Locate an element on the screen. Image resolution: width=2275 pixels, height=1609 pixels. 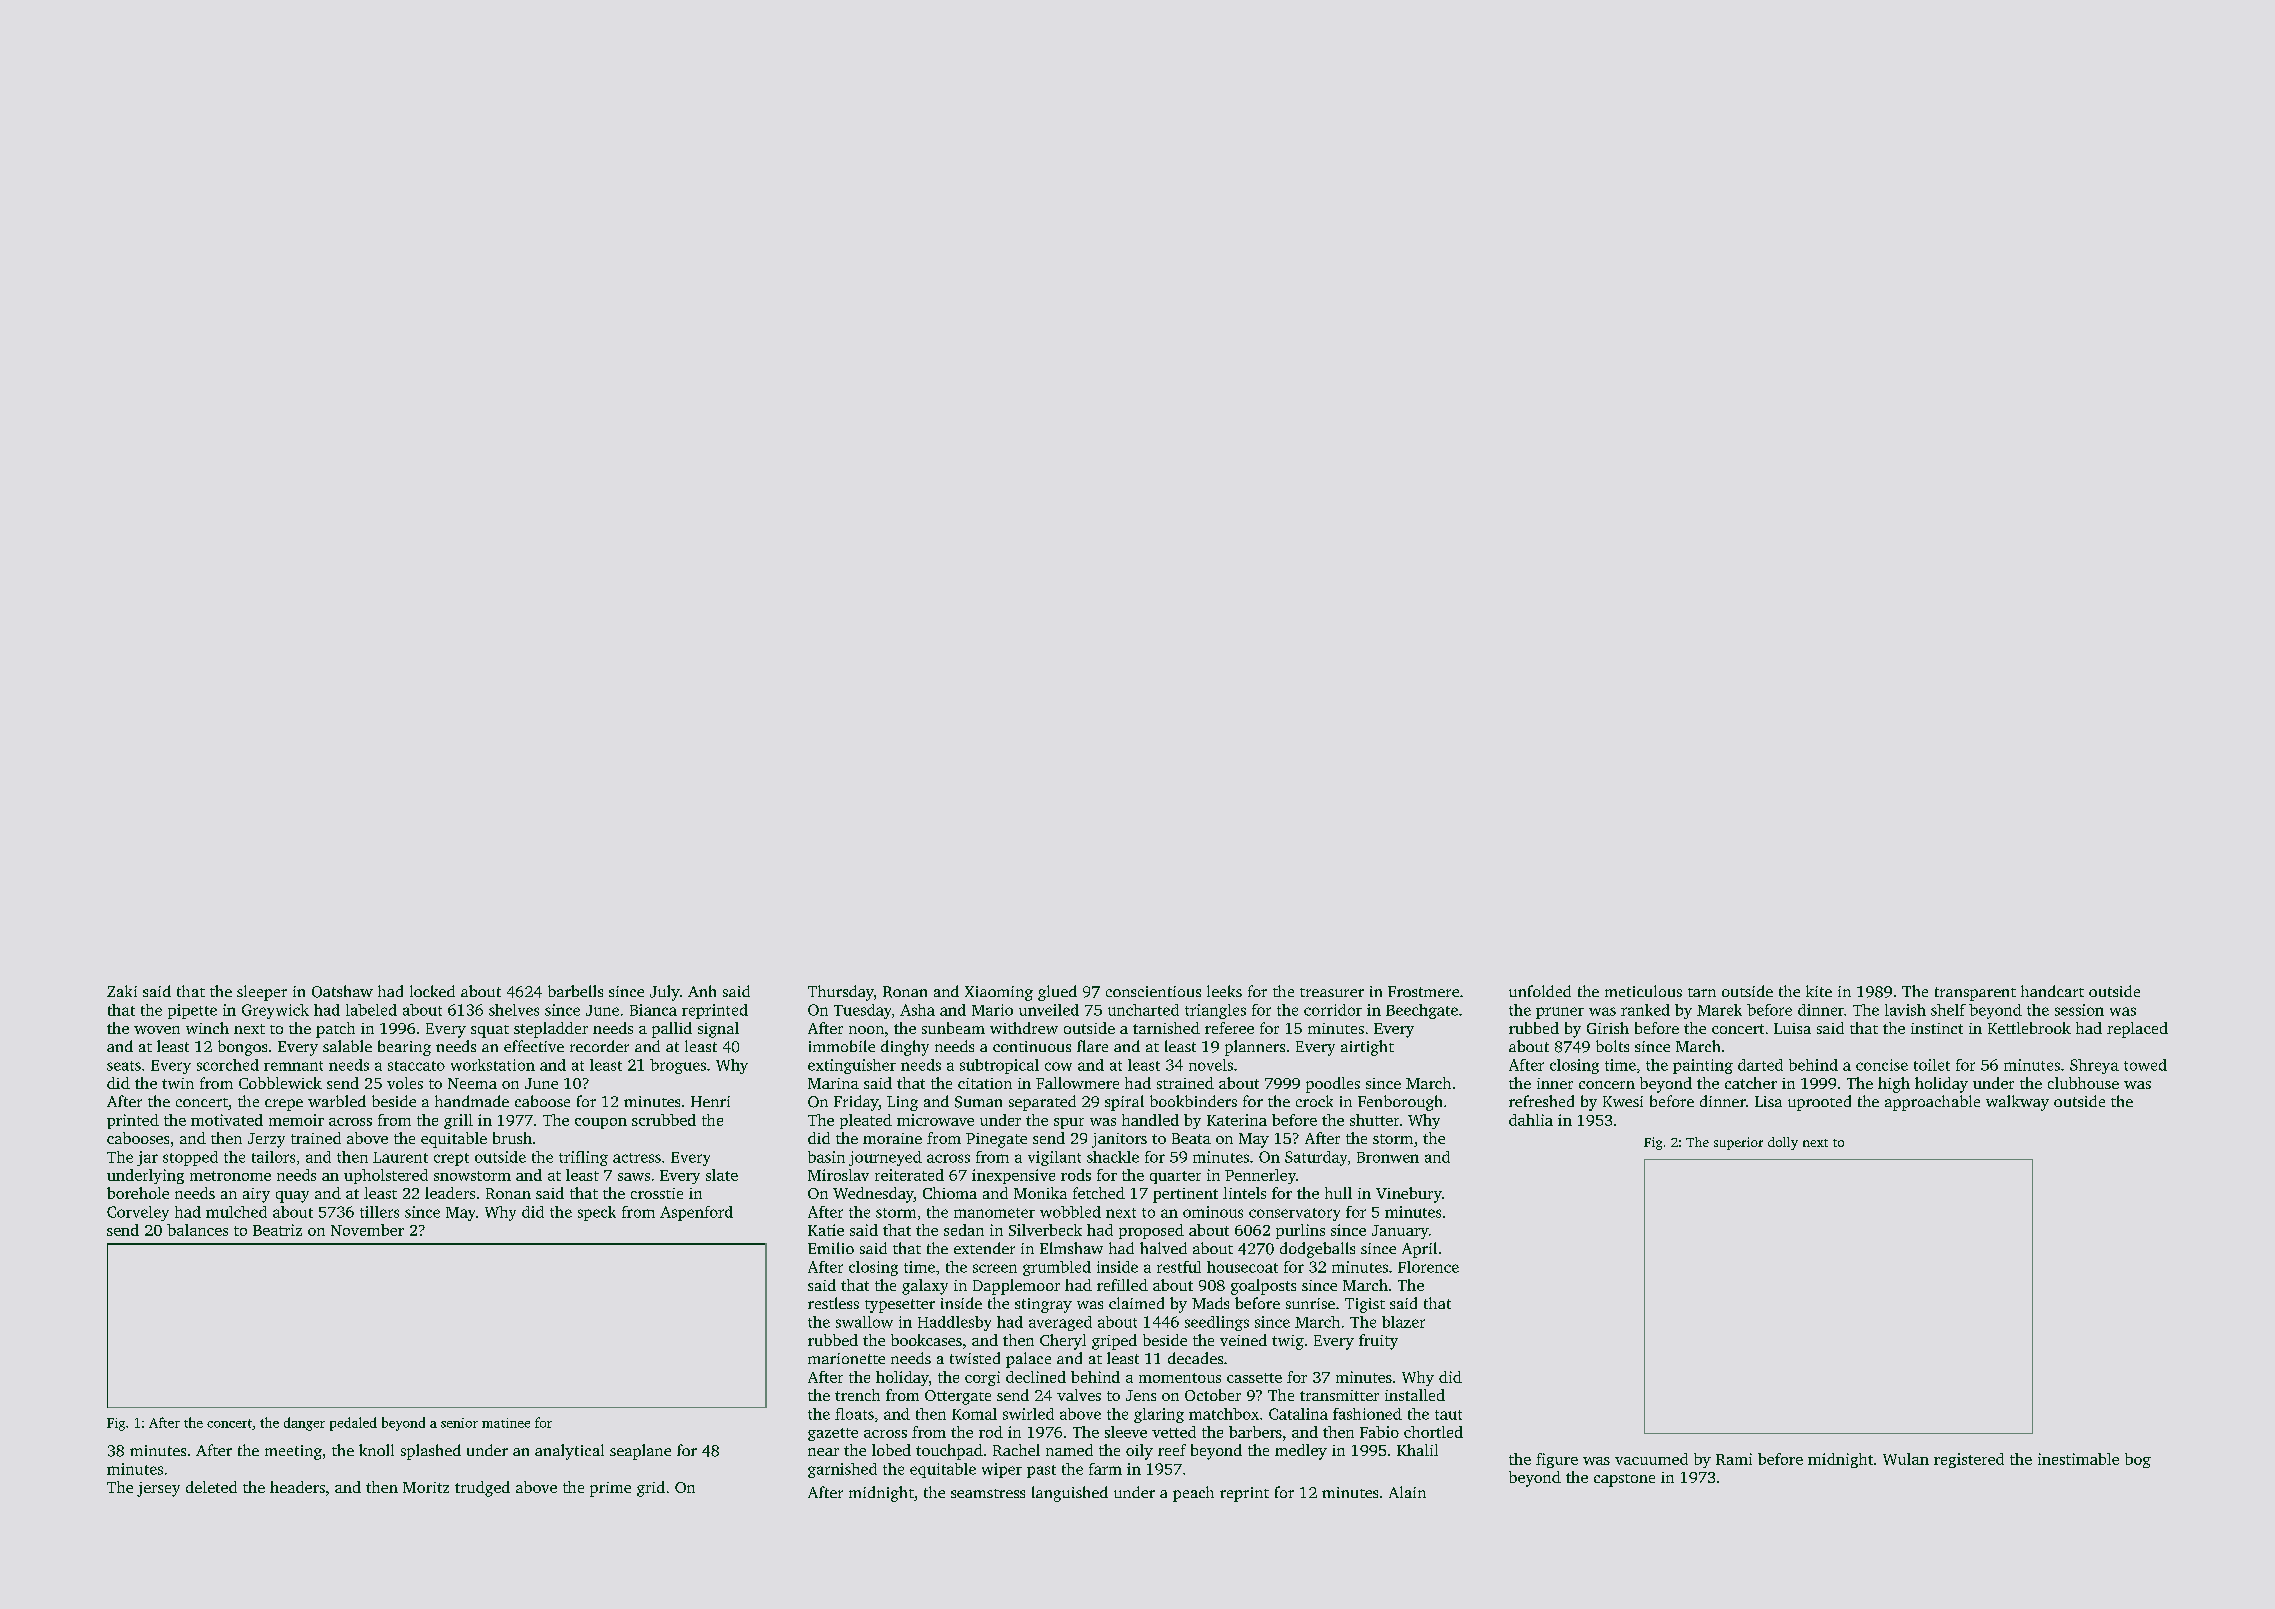
swallow is located at coordinates (864, 1322).
